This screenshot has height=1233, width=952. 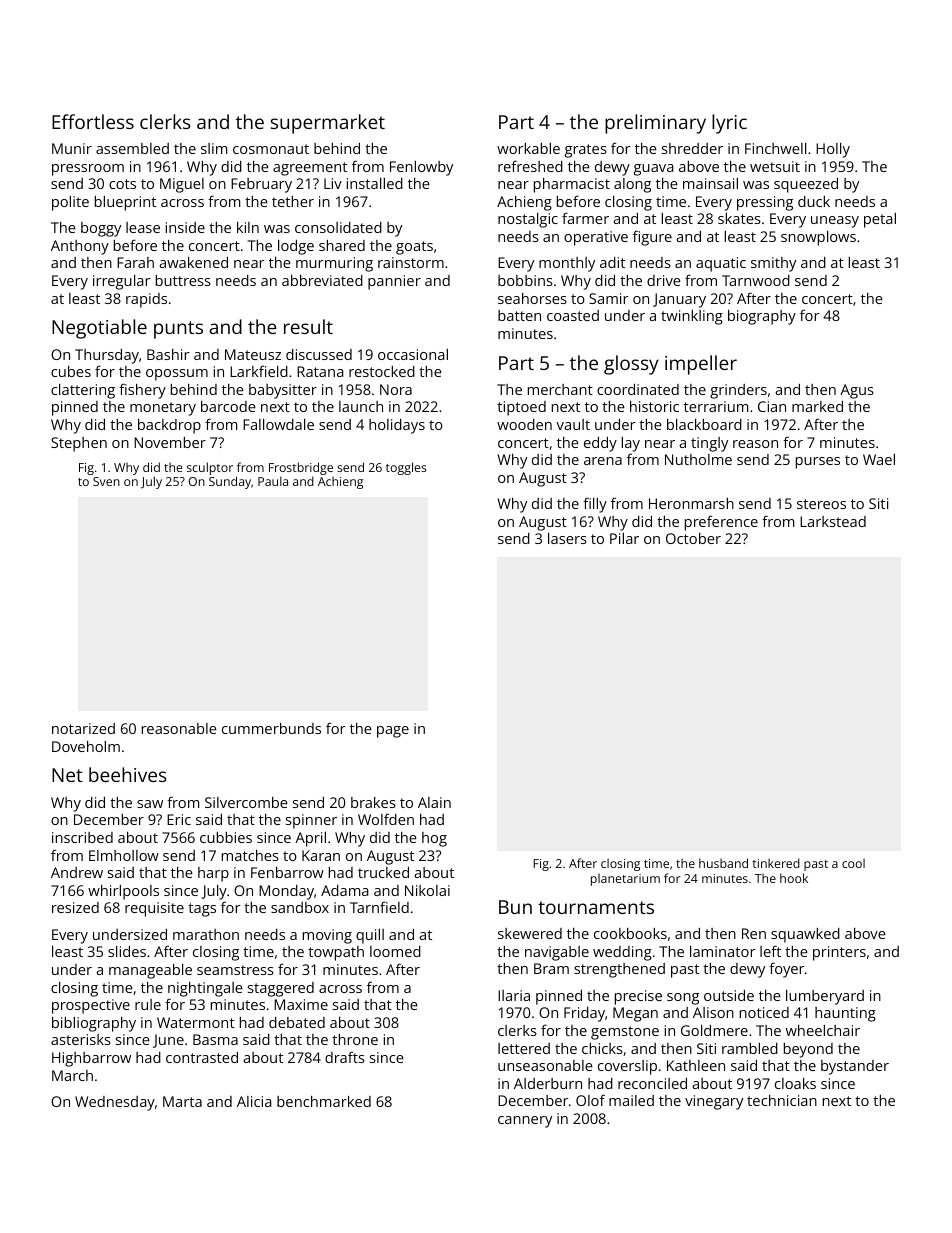 I want to click on lyric, so click(x=729, y=124).
